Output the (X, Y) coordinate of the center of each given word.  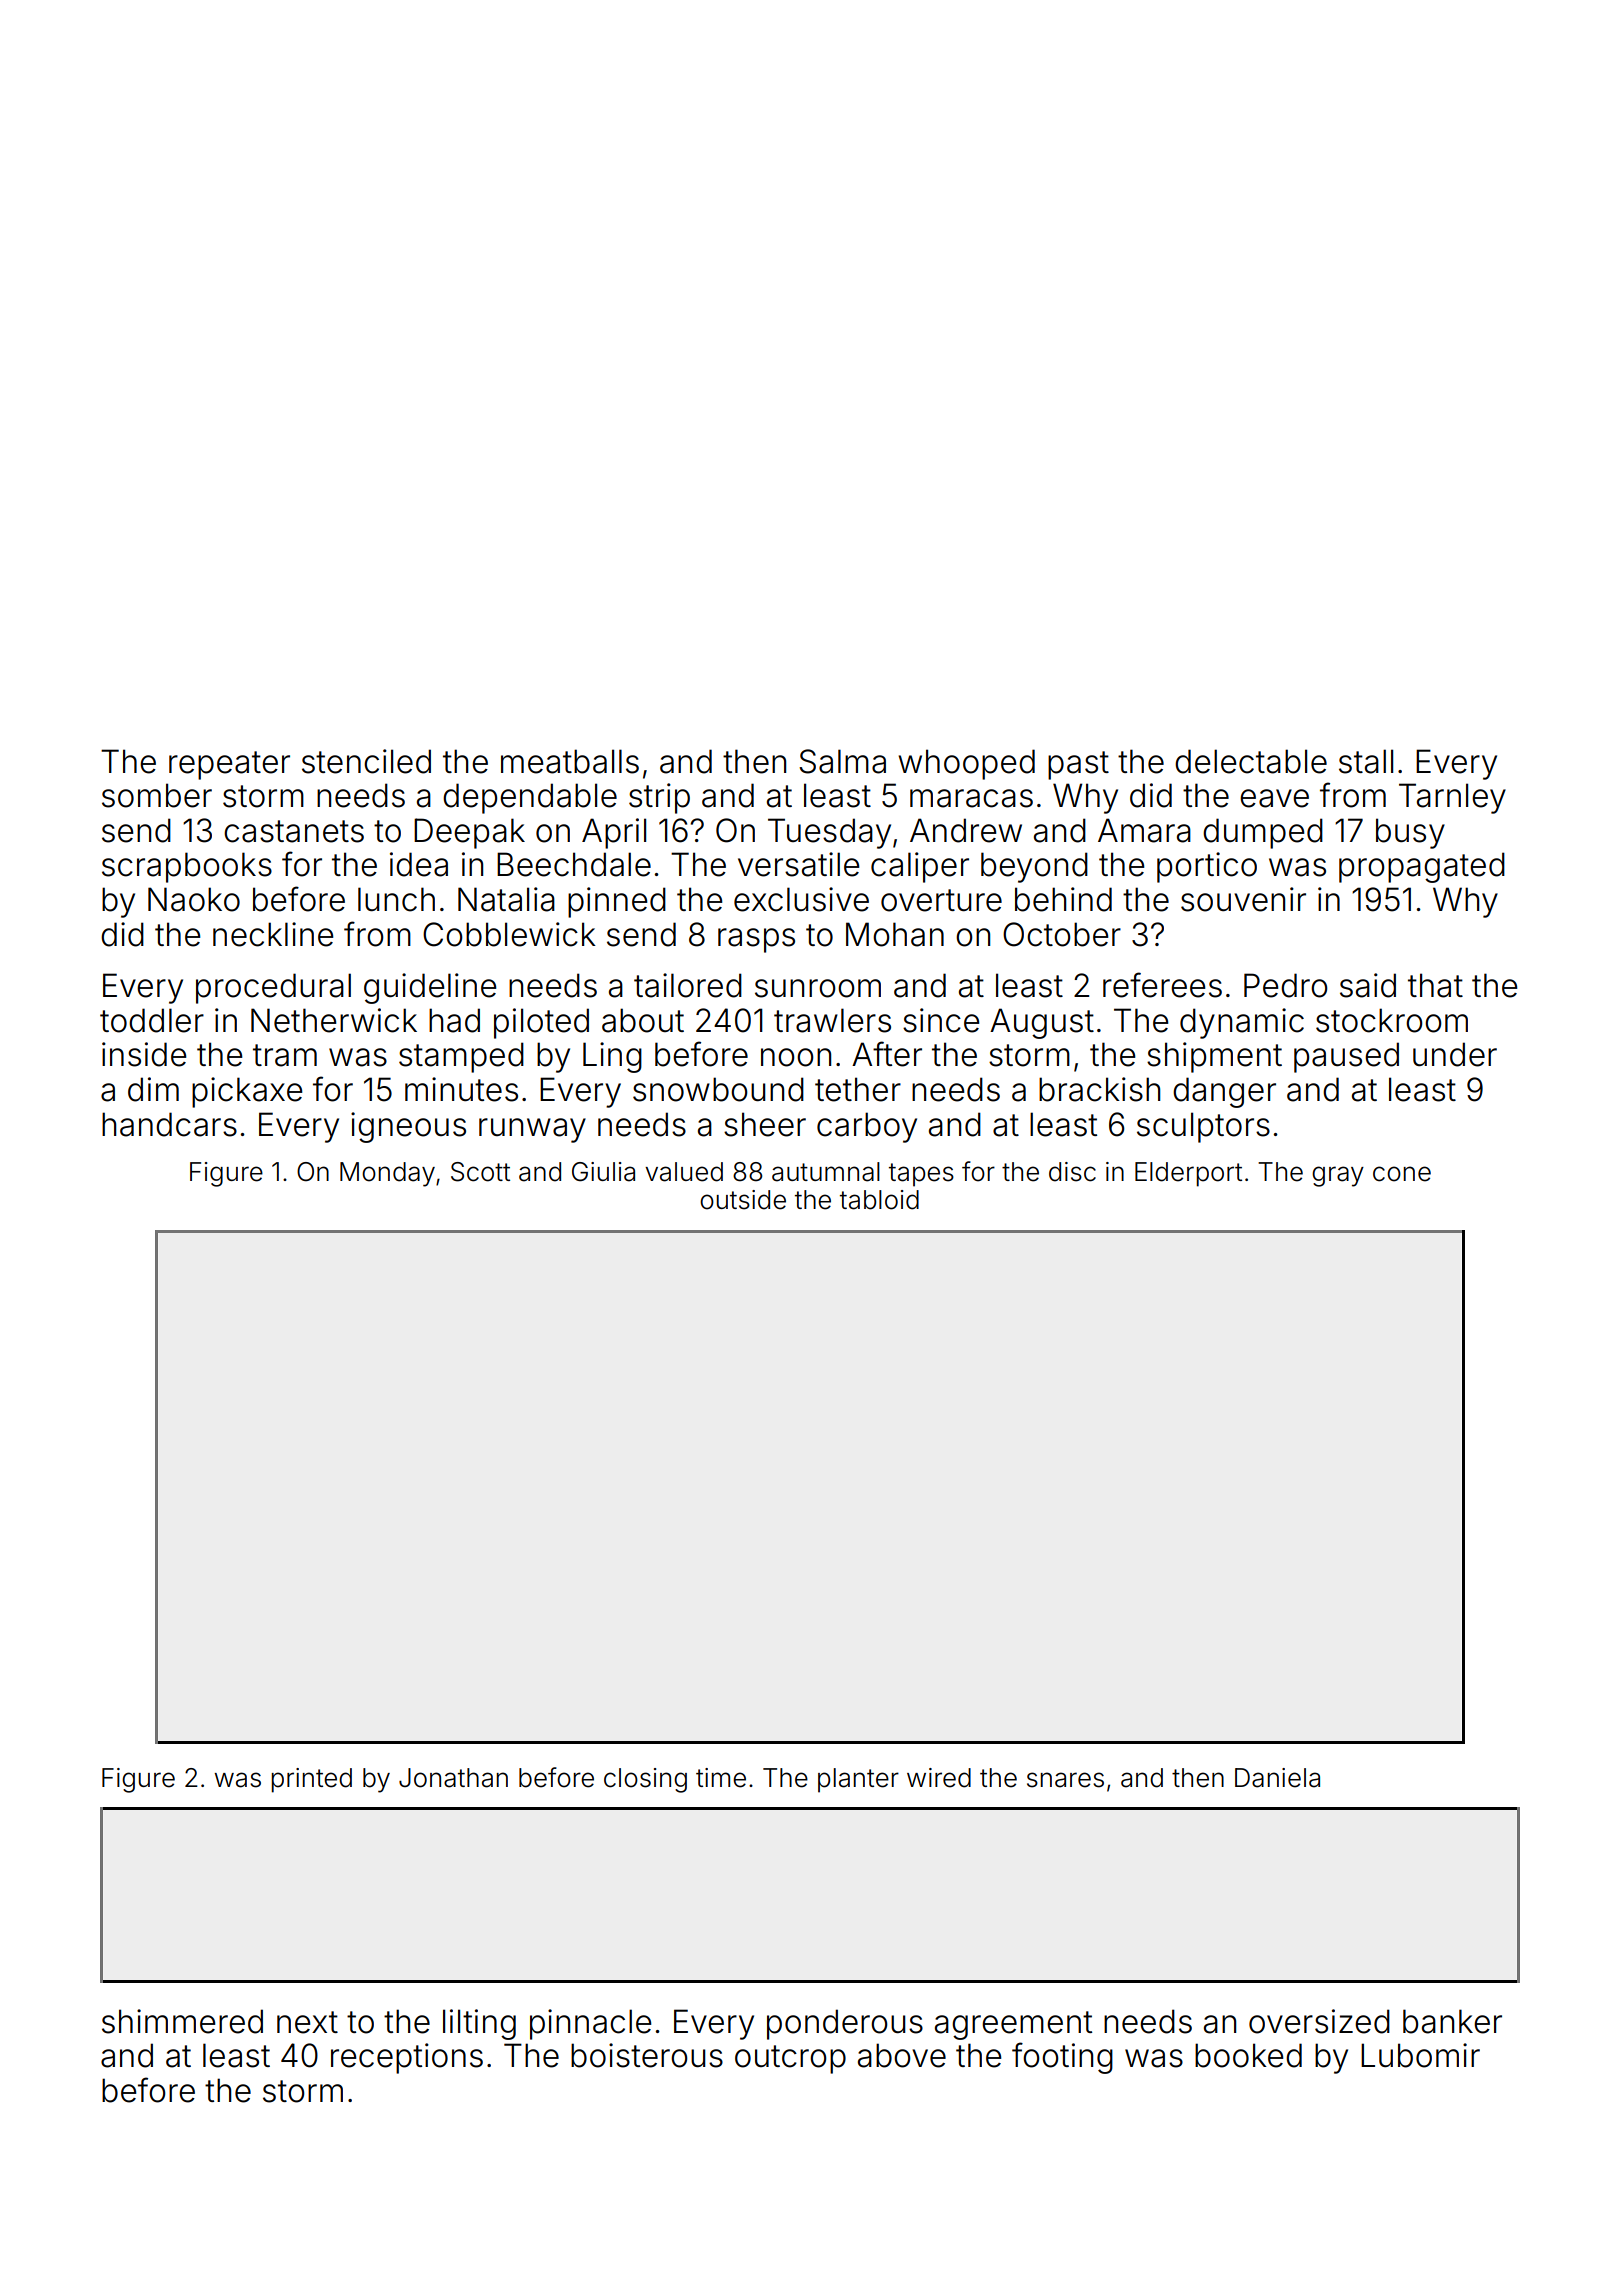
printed (311, 1780)
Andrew (966, 830)
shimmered (182, 2021)
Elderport (1188, 1174)
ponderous (845, 2024)
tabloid (879, 1200)
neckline (273, 934)
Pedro (1286, 985)
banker (1452, 2021)
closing (645, 1780)
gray (1338, 1176)
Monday (387, 1174)
